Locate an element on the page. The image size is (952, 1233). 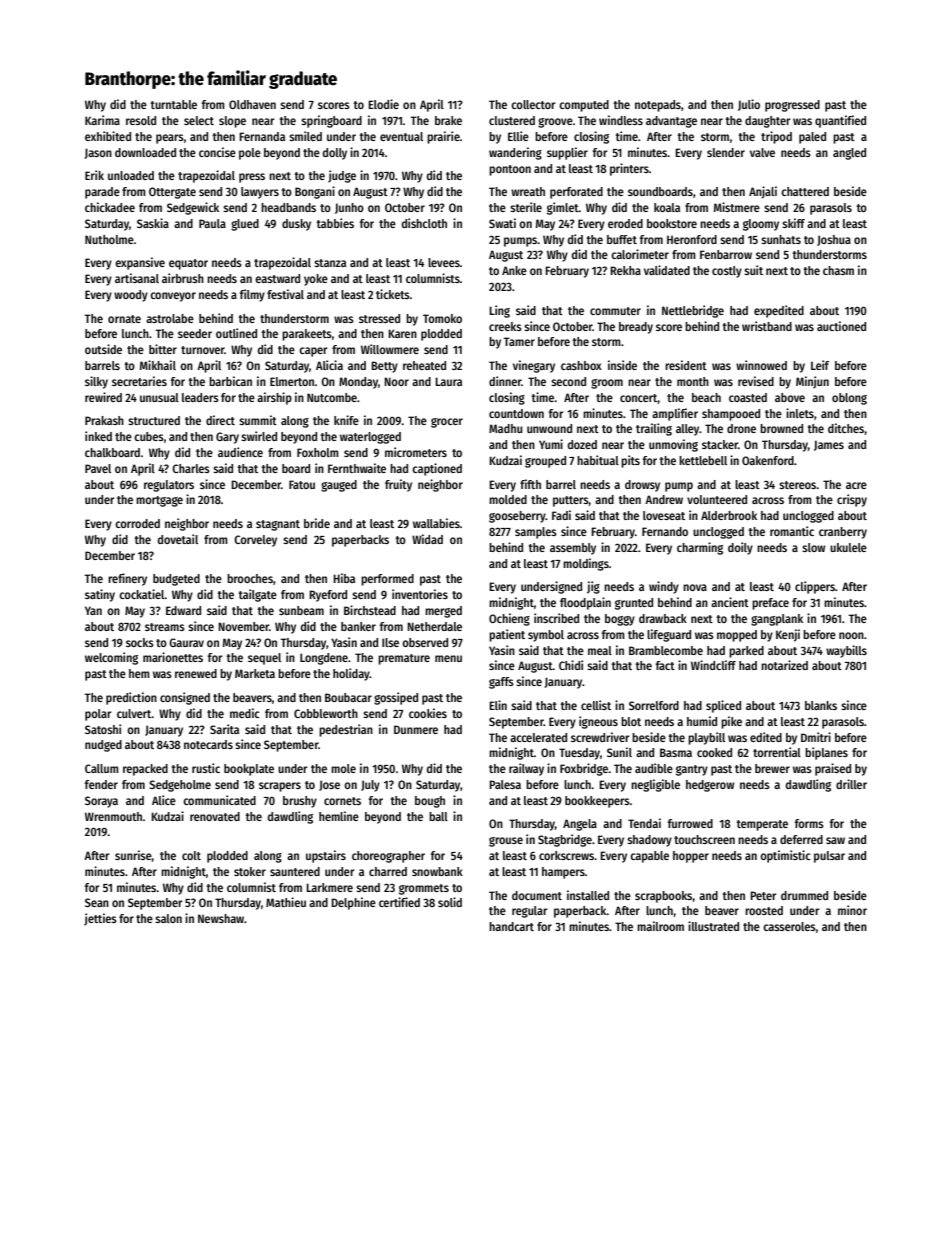
James is located at coordinates (829, 445).
